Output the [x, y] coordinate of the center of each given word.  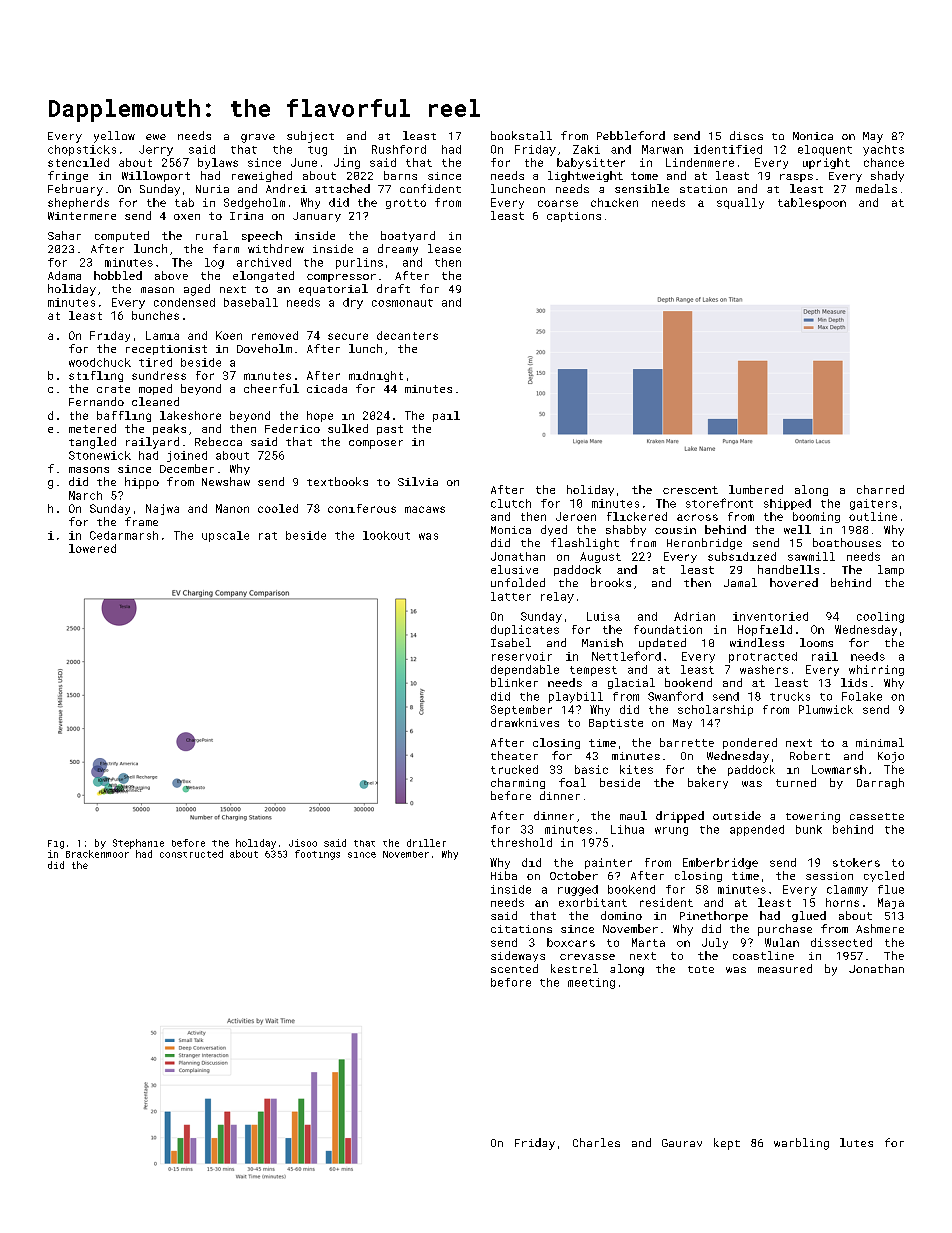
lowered [92, 548]
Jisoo [303, 843]
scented [514, 968]
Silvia [418, 481]
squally [740, 203]
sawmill [811, 556]
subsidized [742, 556]
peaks [169, 429]
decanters [407, 335]
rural [212, 235]
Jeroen [576, 516]
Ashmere [880, 928]
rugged [578, 890]
